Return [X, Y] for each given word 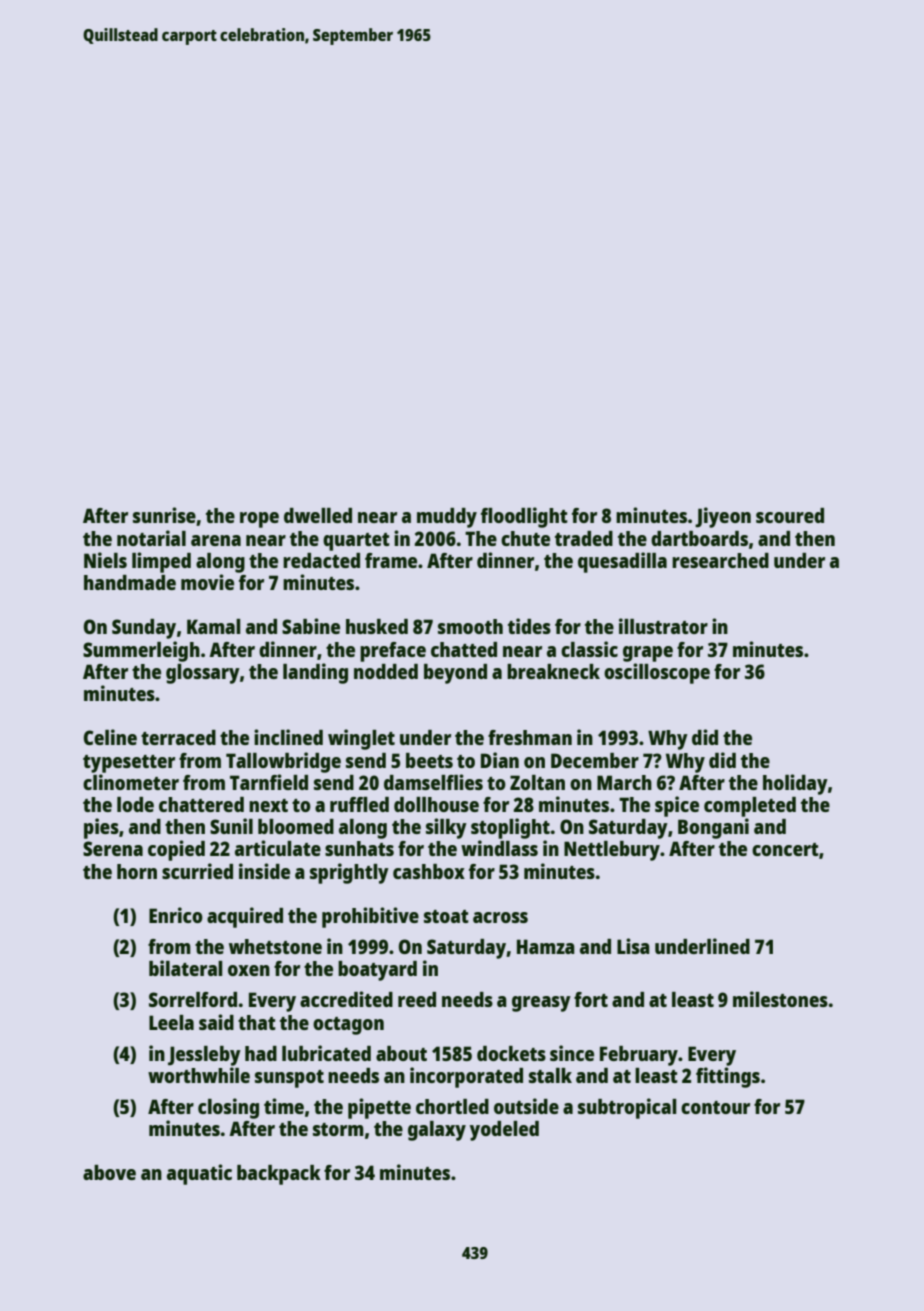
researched [720, 560]
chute [525, 538]
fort [591, 999]
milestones [780, 999]
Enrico [176, 915]
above [109, 1172]
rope [259, 520]
